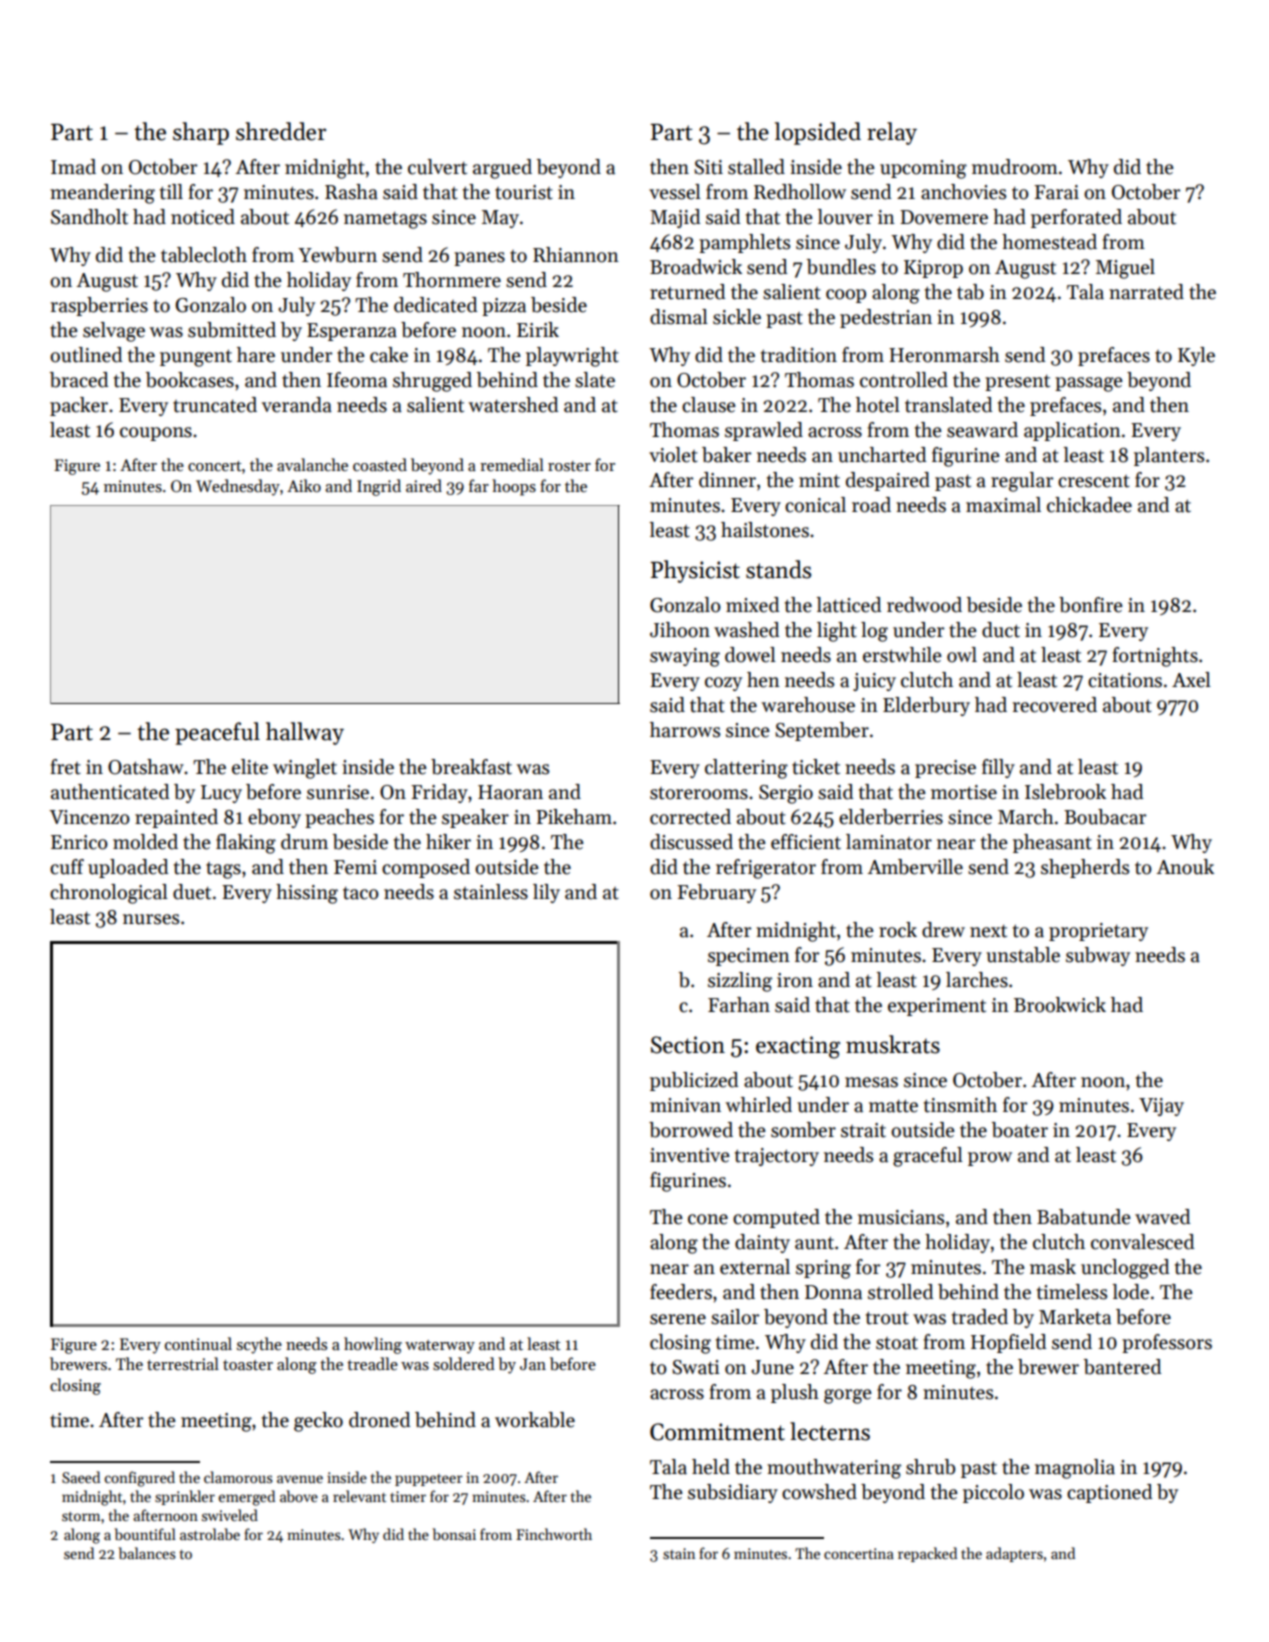 The image size is (1269, 1642). I want to click on Finchworth, so click(554, 1534).
